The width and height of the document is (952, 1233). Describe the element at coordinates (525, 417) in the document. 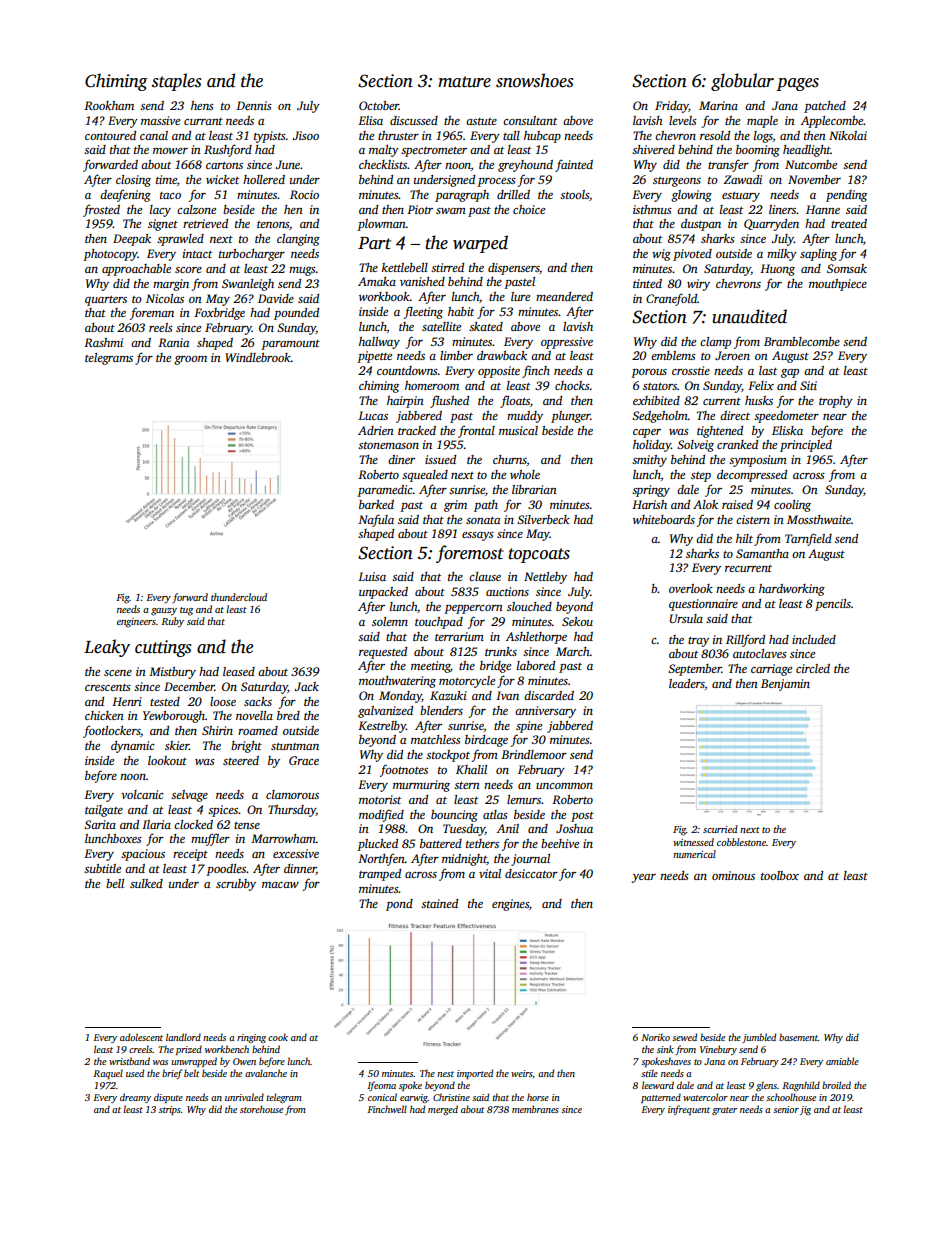

I see `muddy` at that location.
